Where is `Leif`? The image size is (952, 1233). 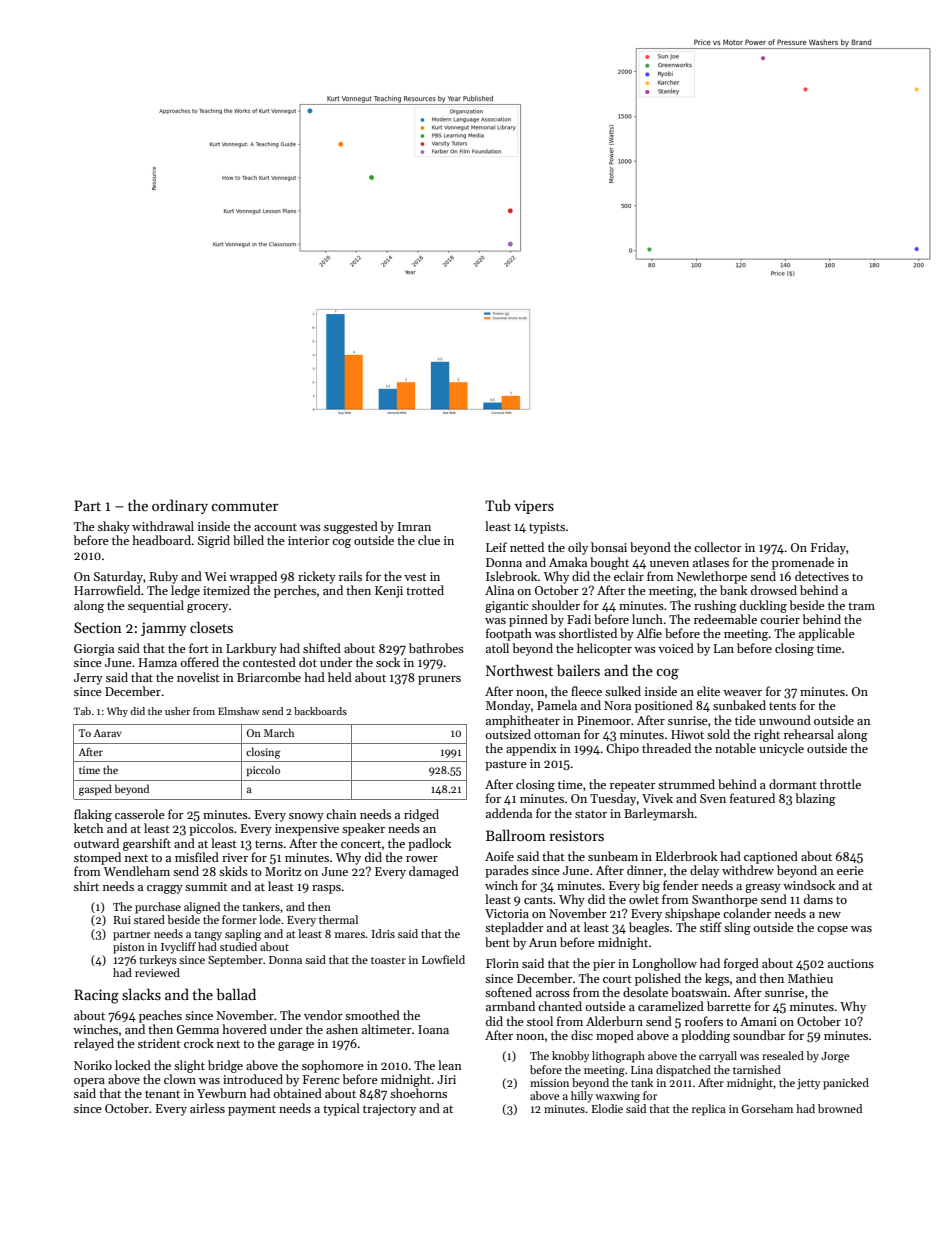
Leif is located at coordinates (496, 547).
